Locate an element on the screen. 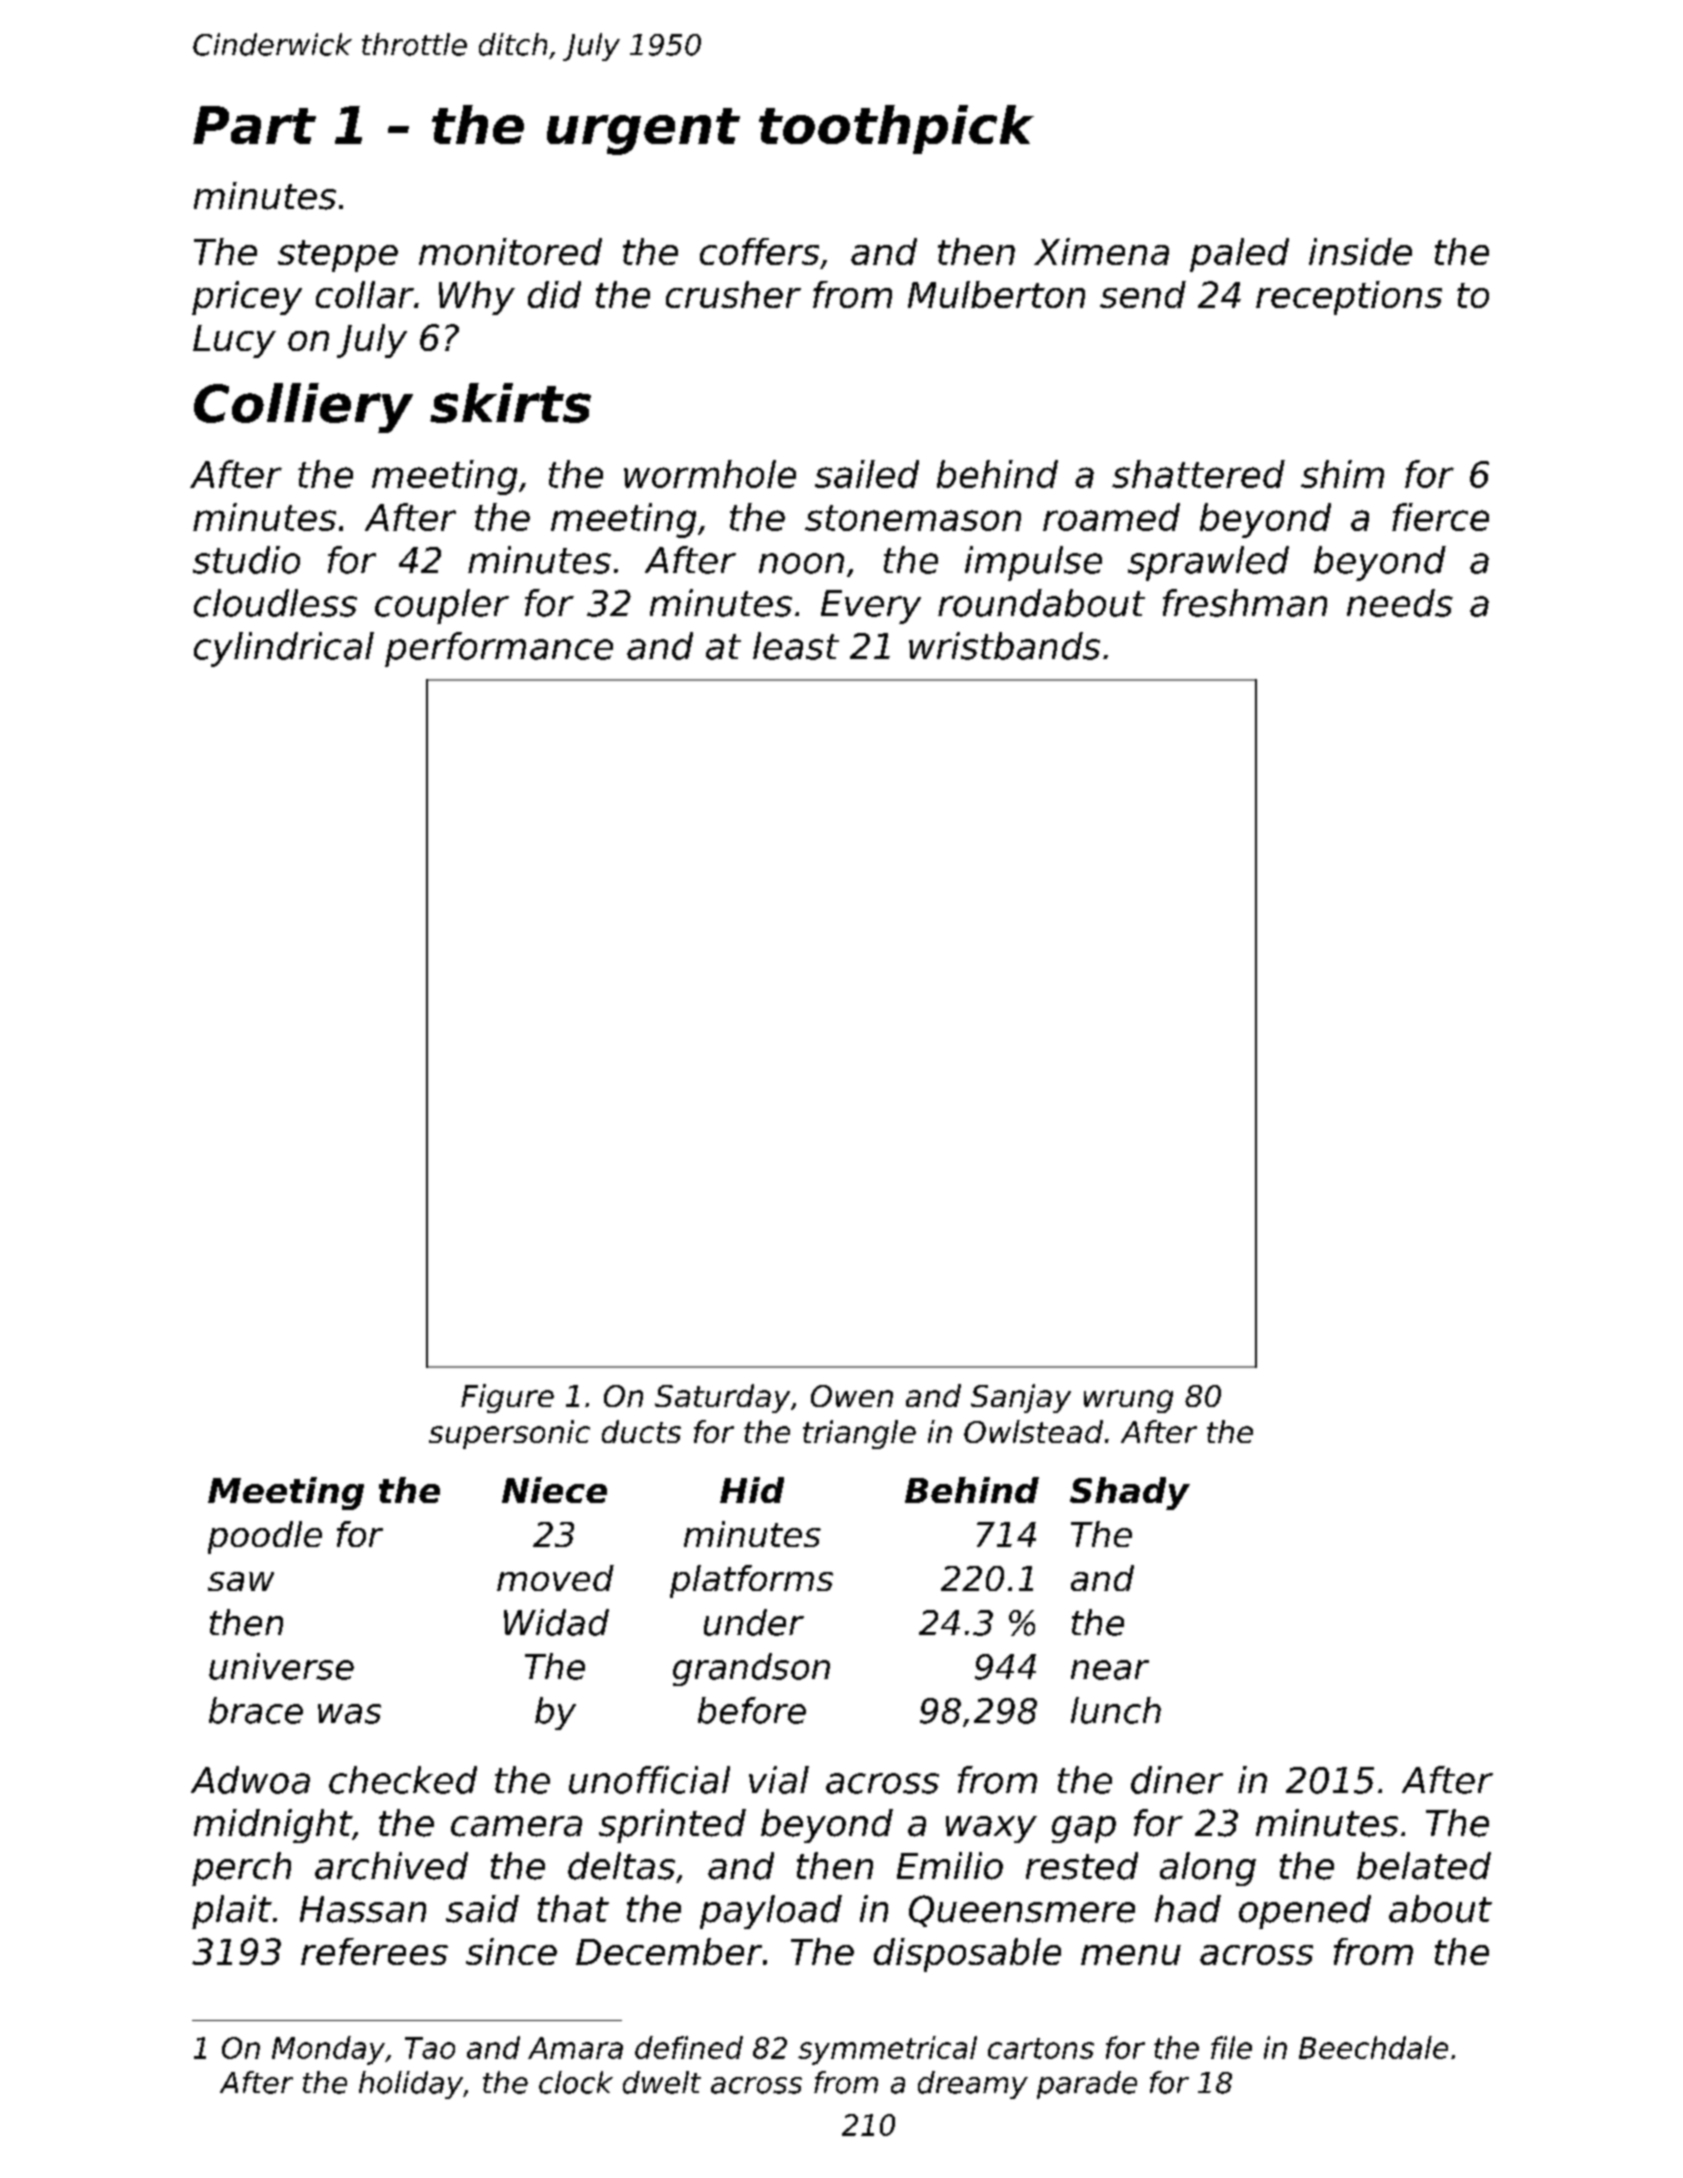 Image resolution: width=1683 pixels, height=2178 pixels. holiday is located at coordinates (411, 2085).
